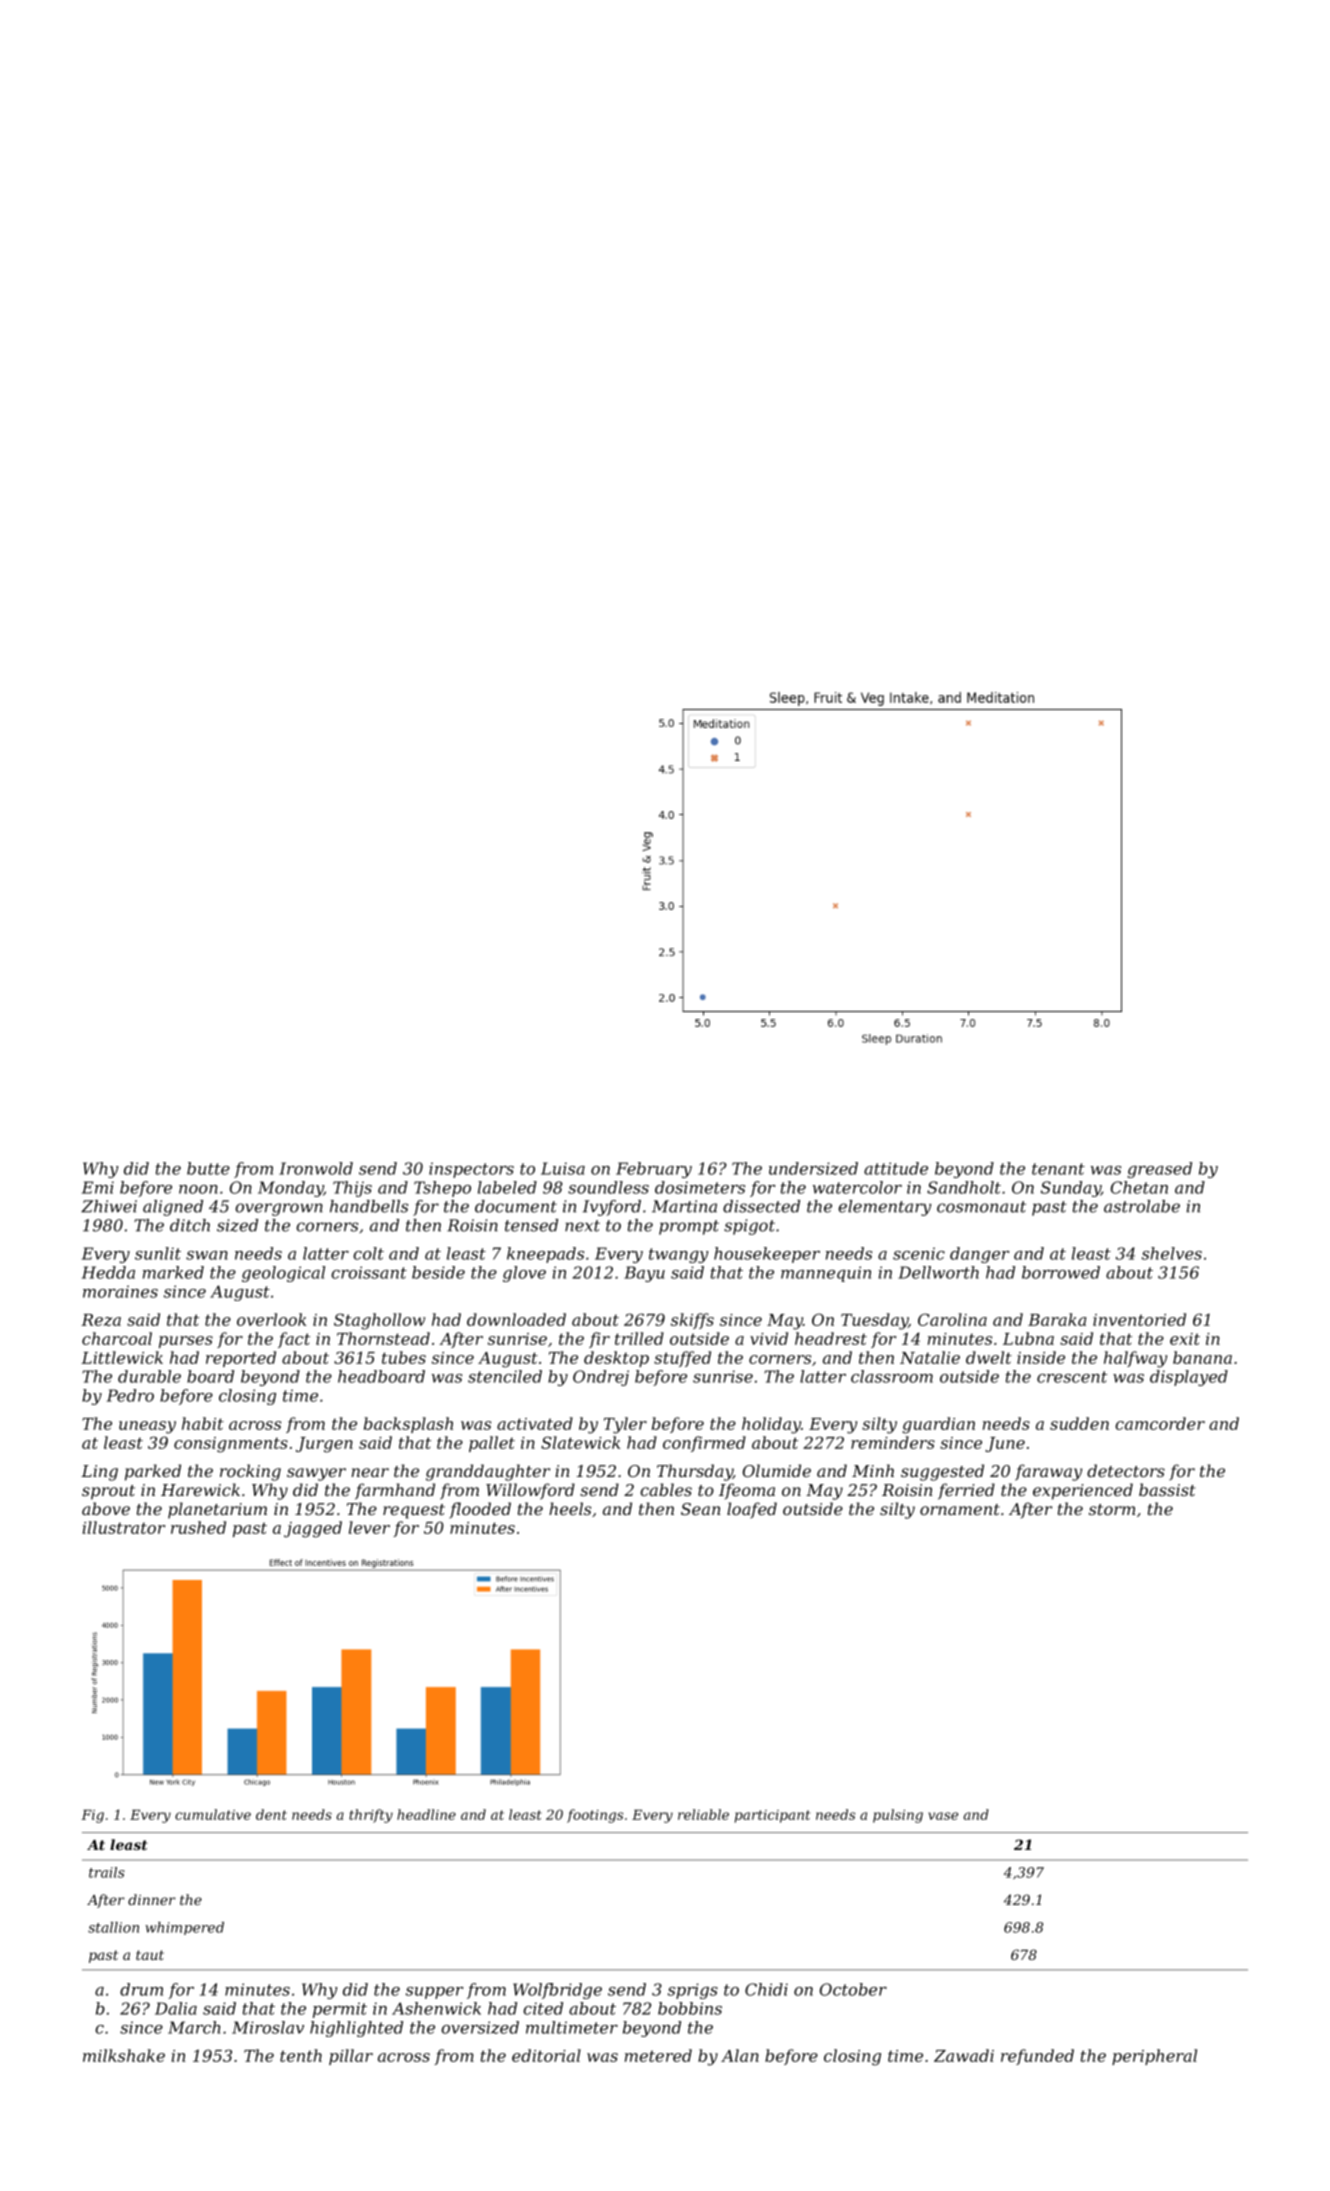  What do you see at coordinates (772, 1816) in the image?
I see `participant` at bounding box center [772, 1816].
